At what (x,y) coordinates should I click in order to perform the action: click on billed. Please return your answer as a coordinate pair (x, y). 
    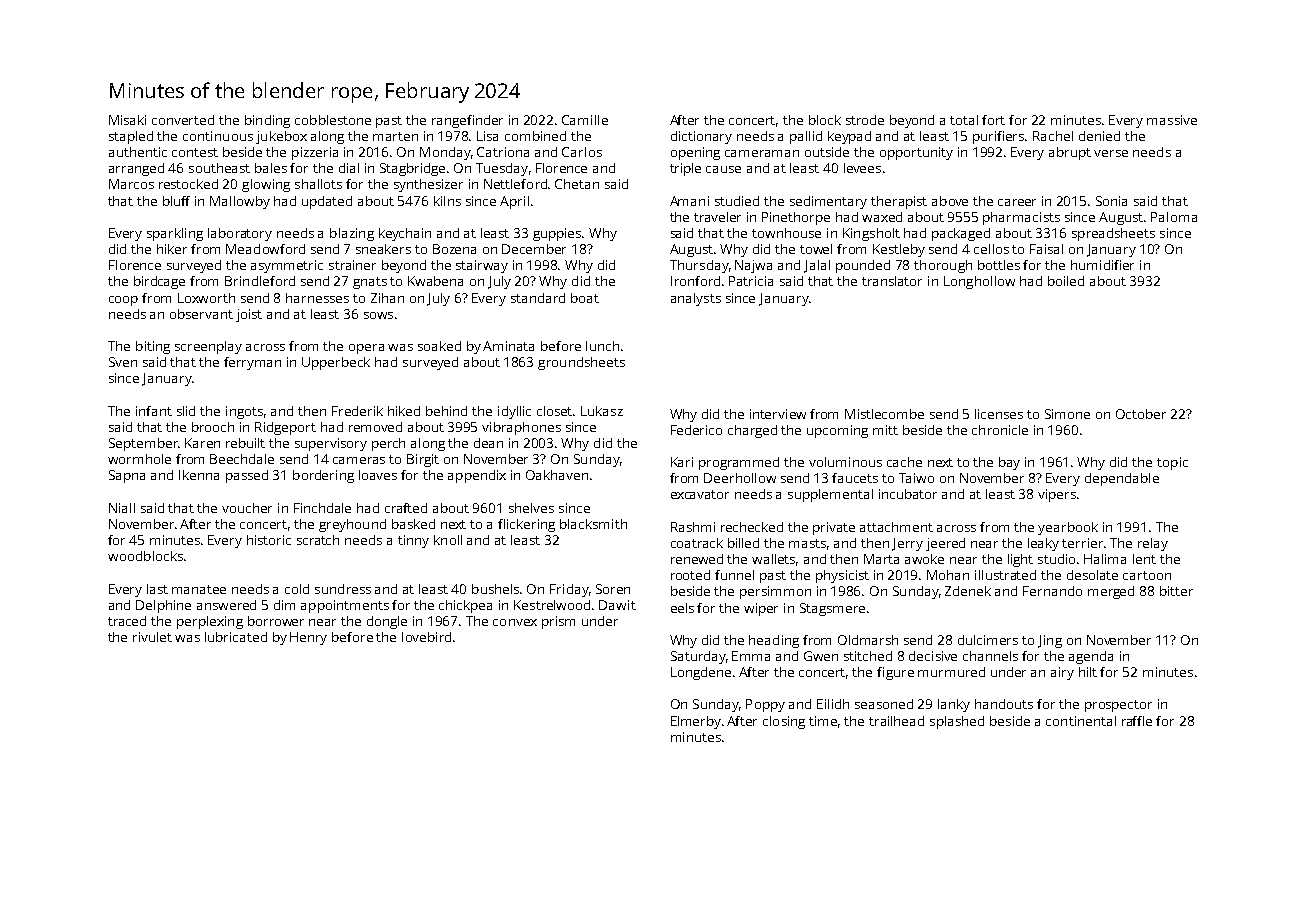
    Looking at the image, I should click on (743, 543).
